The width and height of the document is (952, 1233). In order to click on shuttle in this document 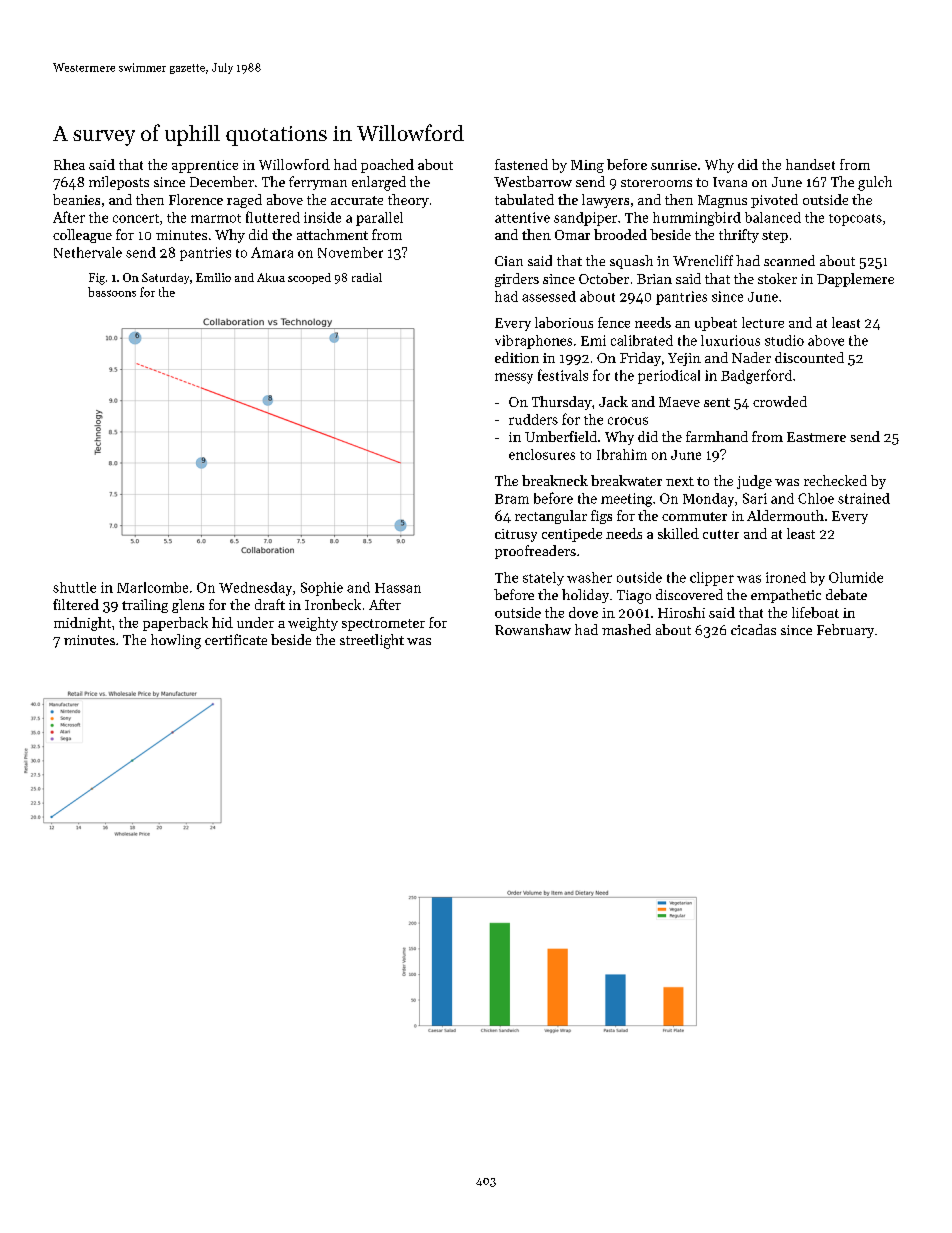, I will do `click(74, 587)`.
